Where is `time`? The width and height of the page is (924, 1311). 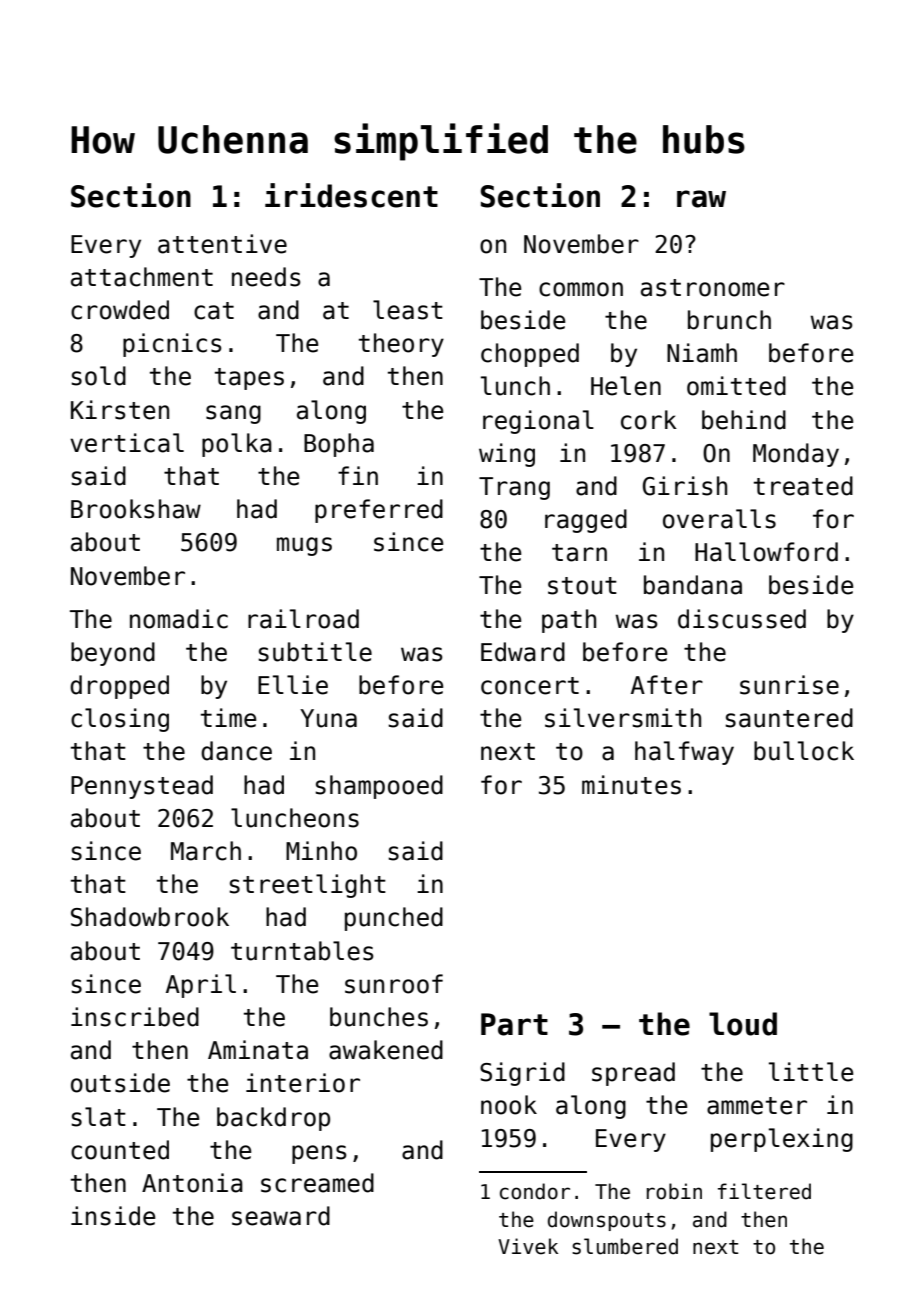 time is located at coordinates (228, 718).
